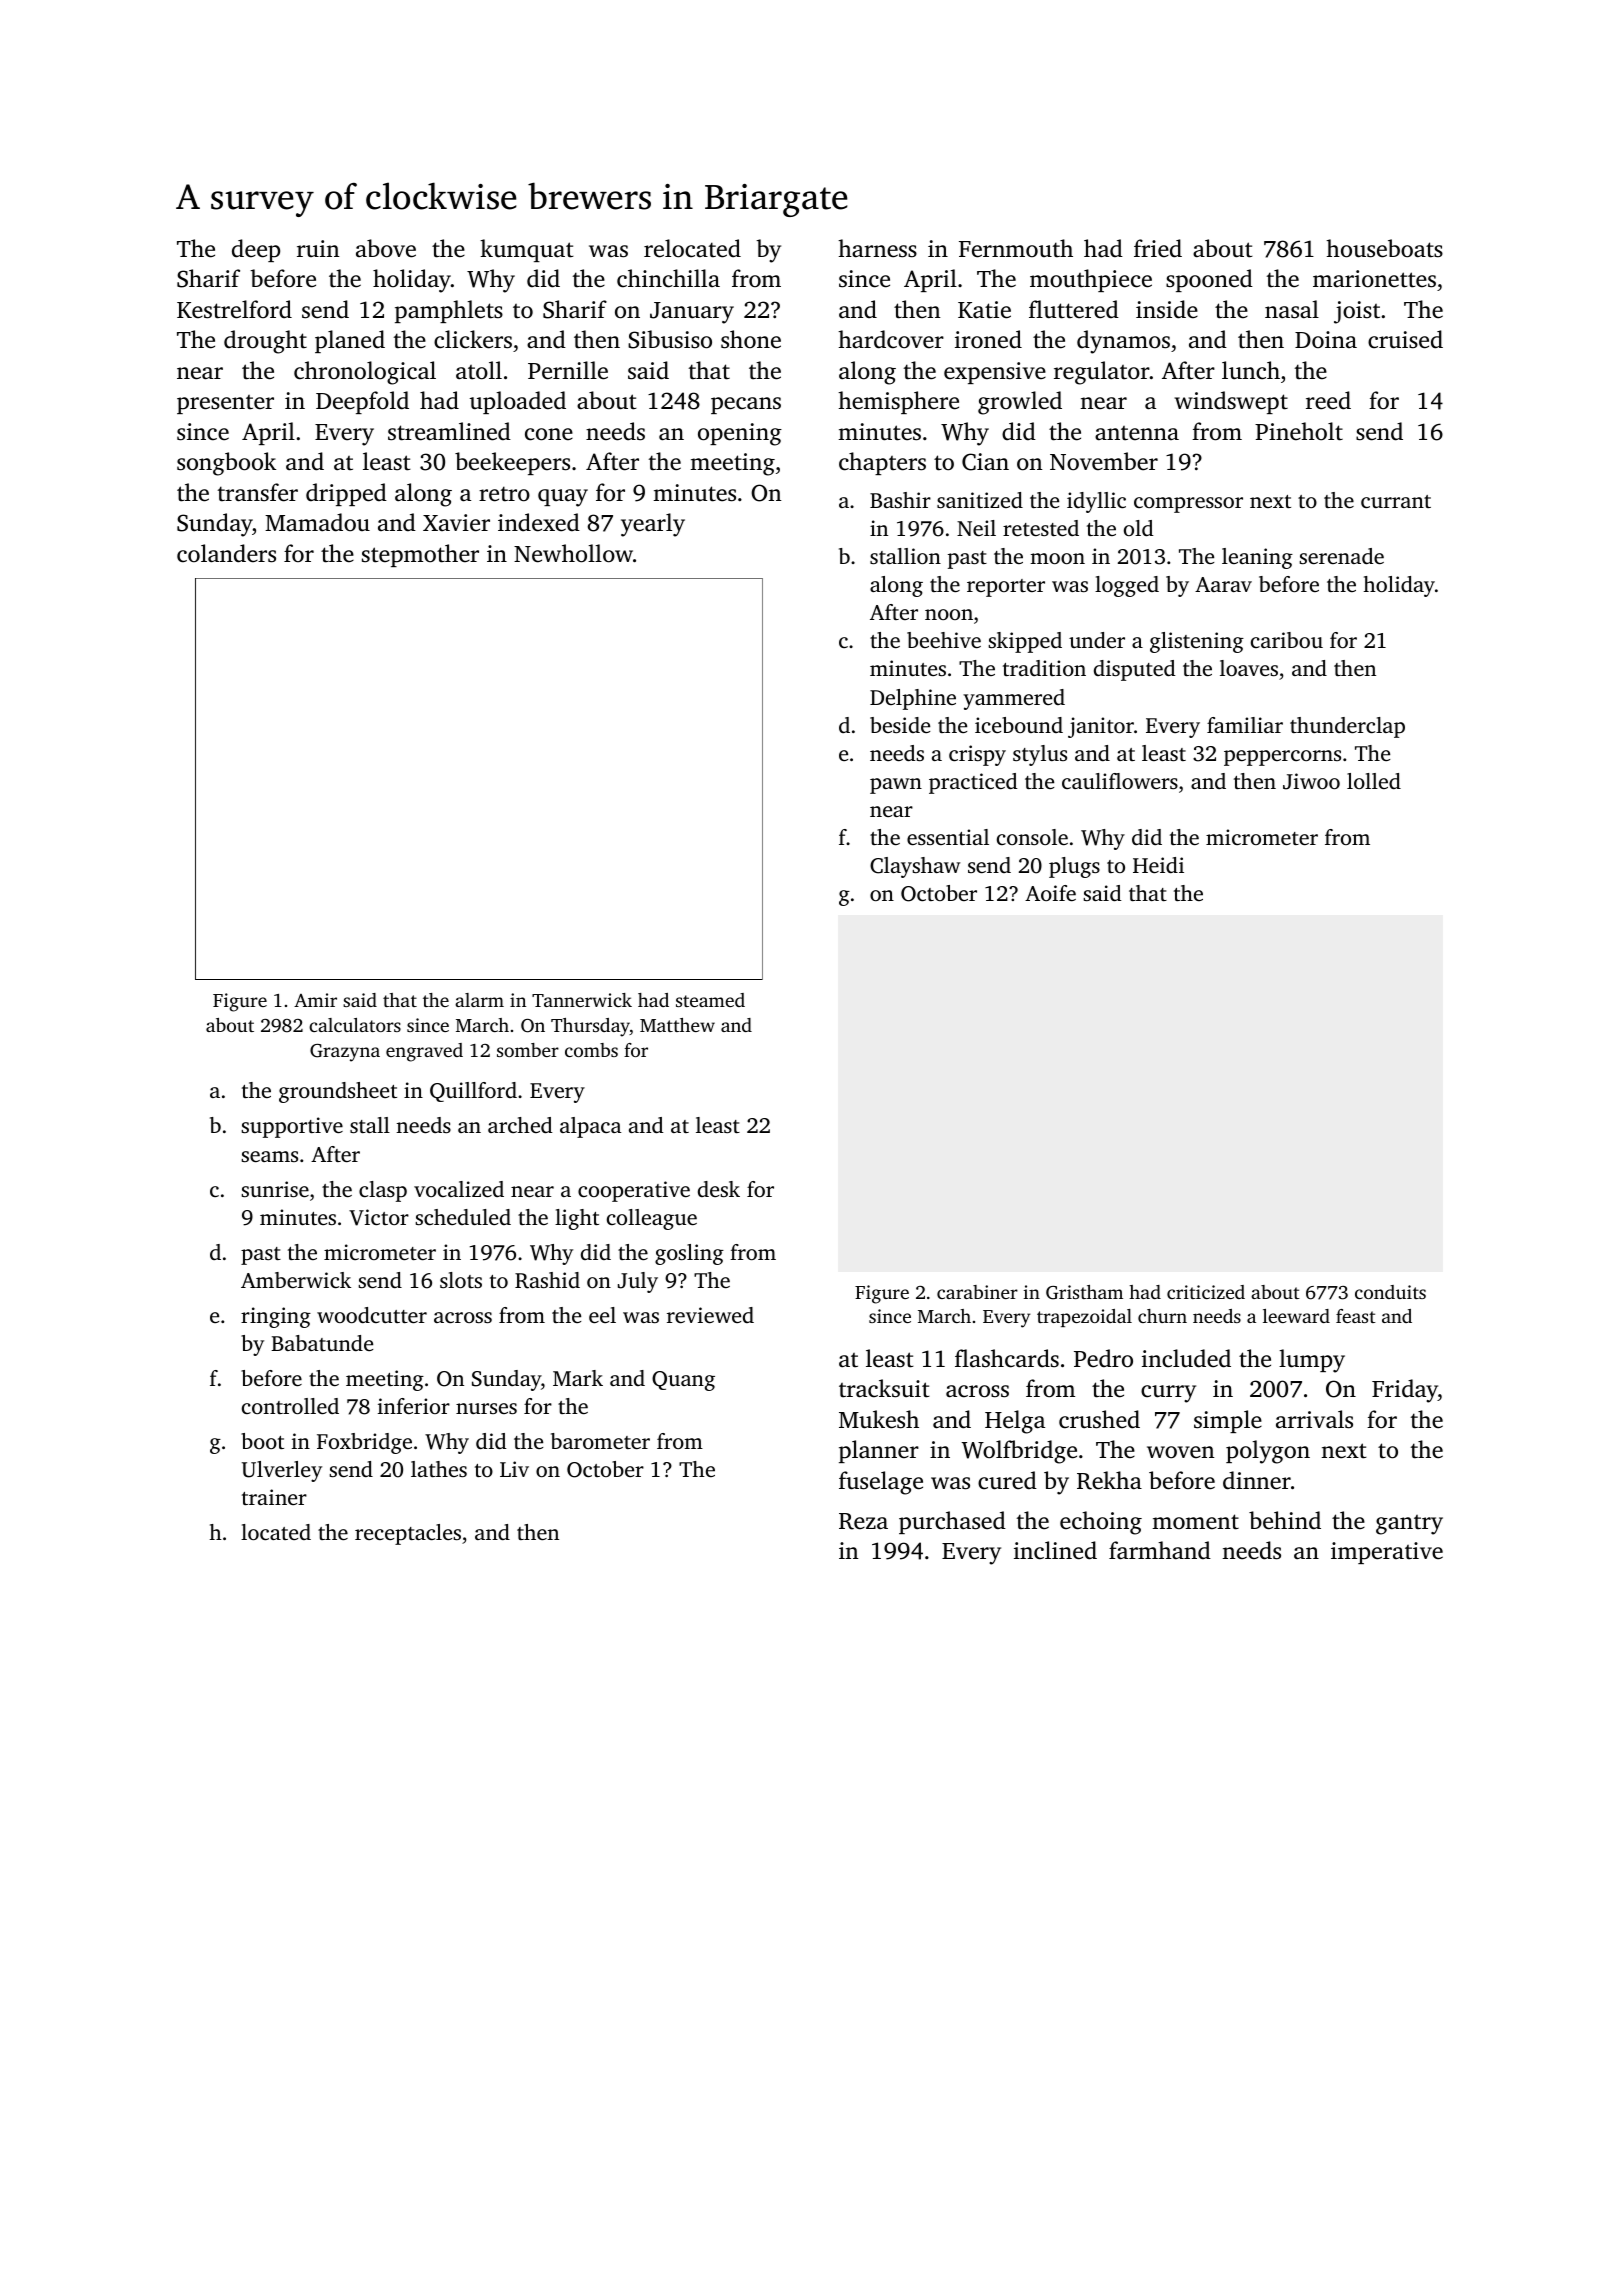 Image resolution: width=1620 pixels, height=2292 pixels. Describe the element at coordinates (1162, 1316) in the page. I see `churn` at that location.
